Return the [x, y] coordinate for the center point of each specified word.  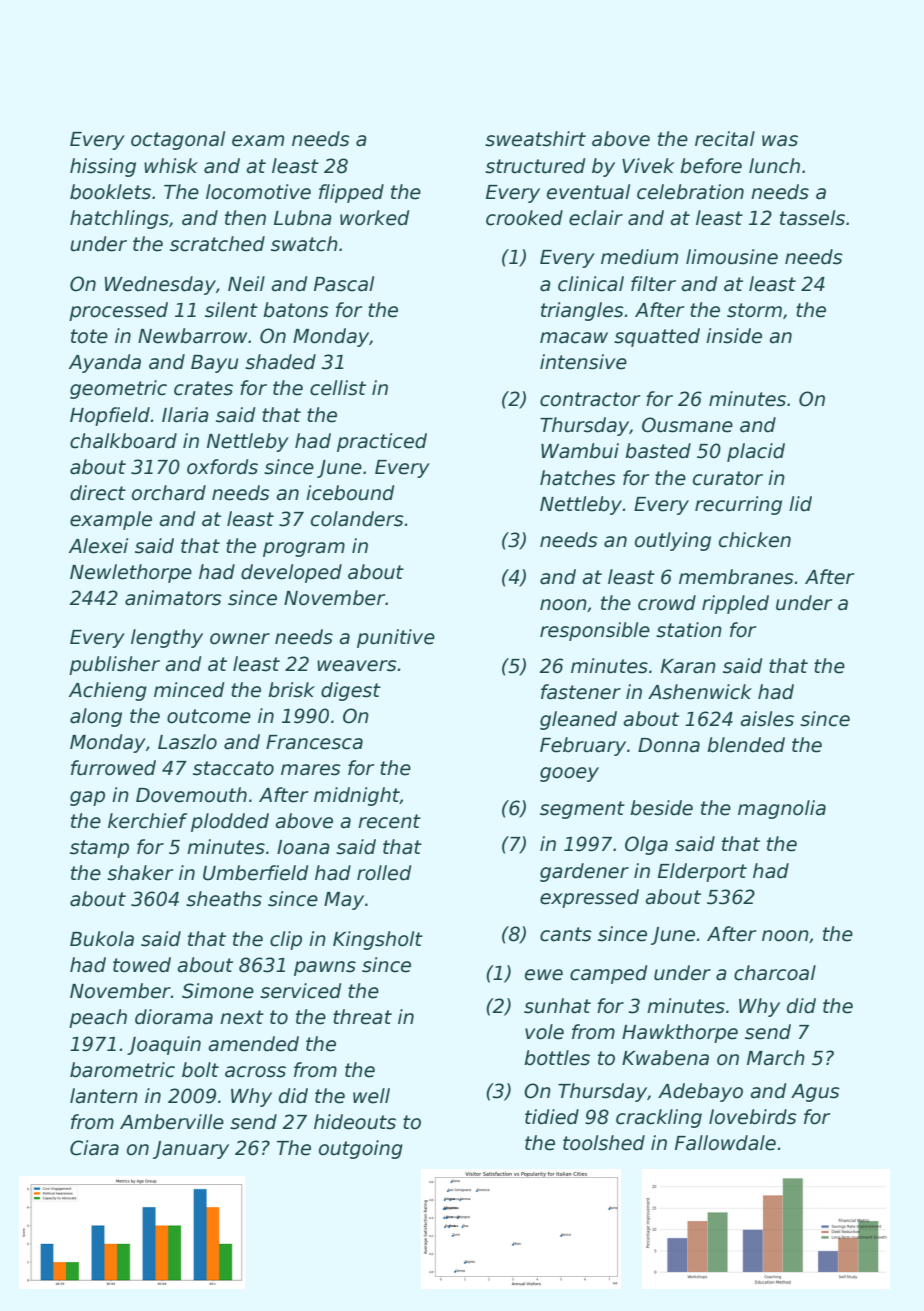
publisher [114, 665]
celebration [690, 192]
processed [118, 311]
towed [142, 965]
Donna [669, 745]
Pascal [344, 284]
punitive [396, 638]
